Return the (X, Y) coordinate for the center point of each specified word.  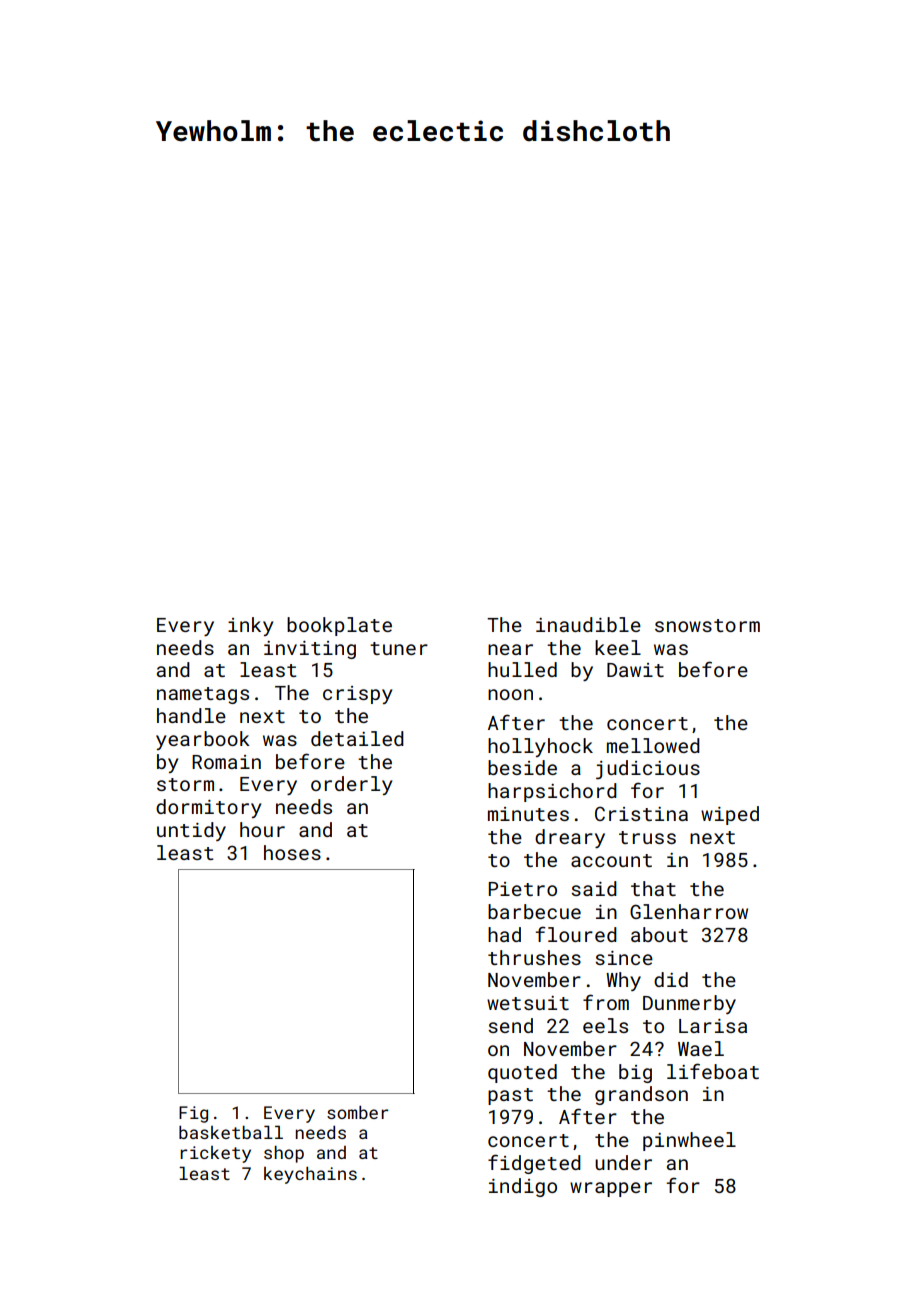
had (504, 934)
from (606, 1002)
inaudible (588, 624)
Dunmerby (689, 1004)
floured (576, 934)
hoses (292, 852)
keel (618, 647)
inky (250, 626)
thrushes (534, 957)
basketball (231, 1132)
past (510, 1096)
